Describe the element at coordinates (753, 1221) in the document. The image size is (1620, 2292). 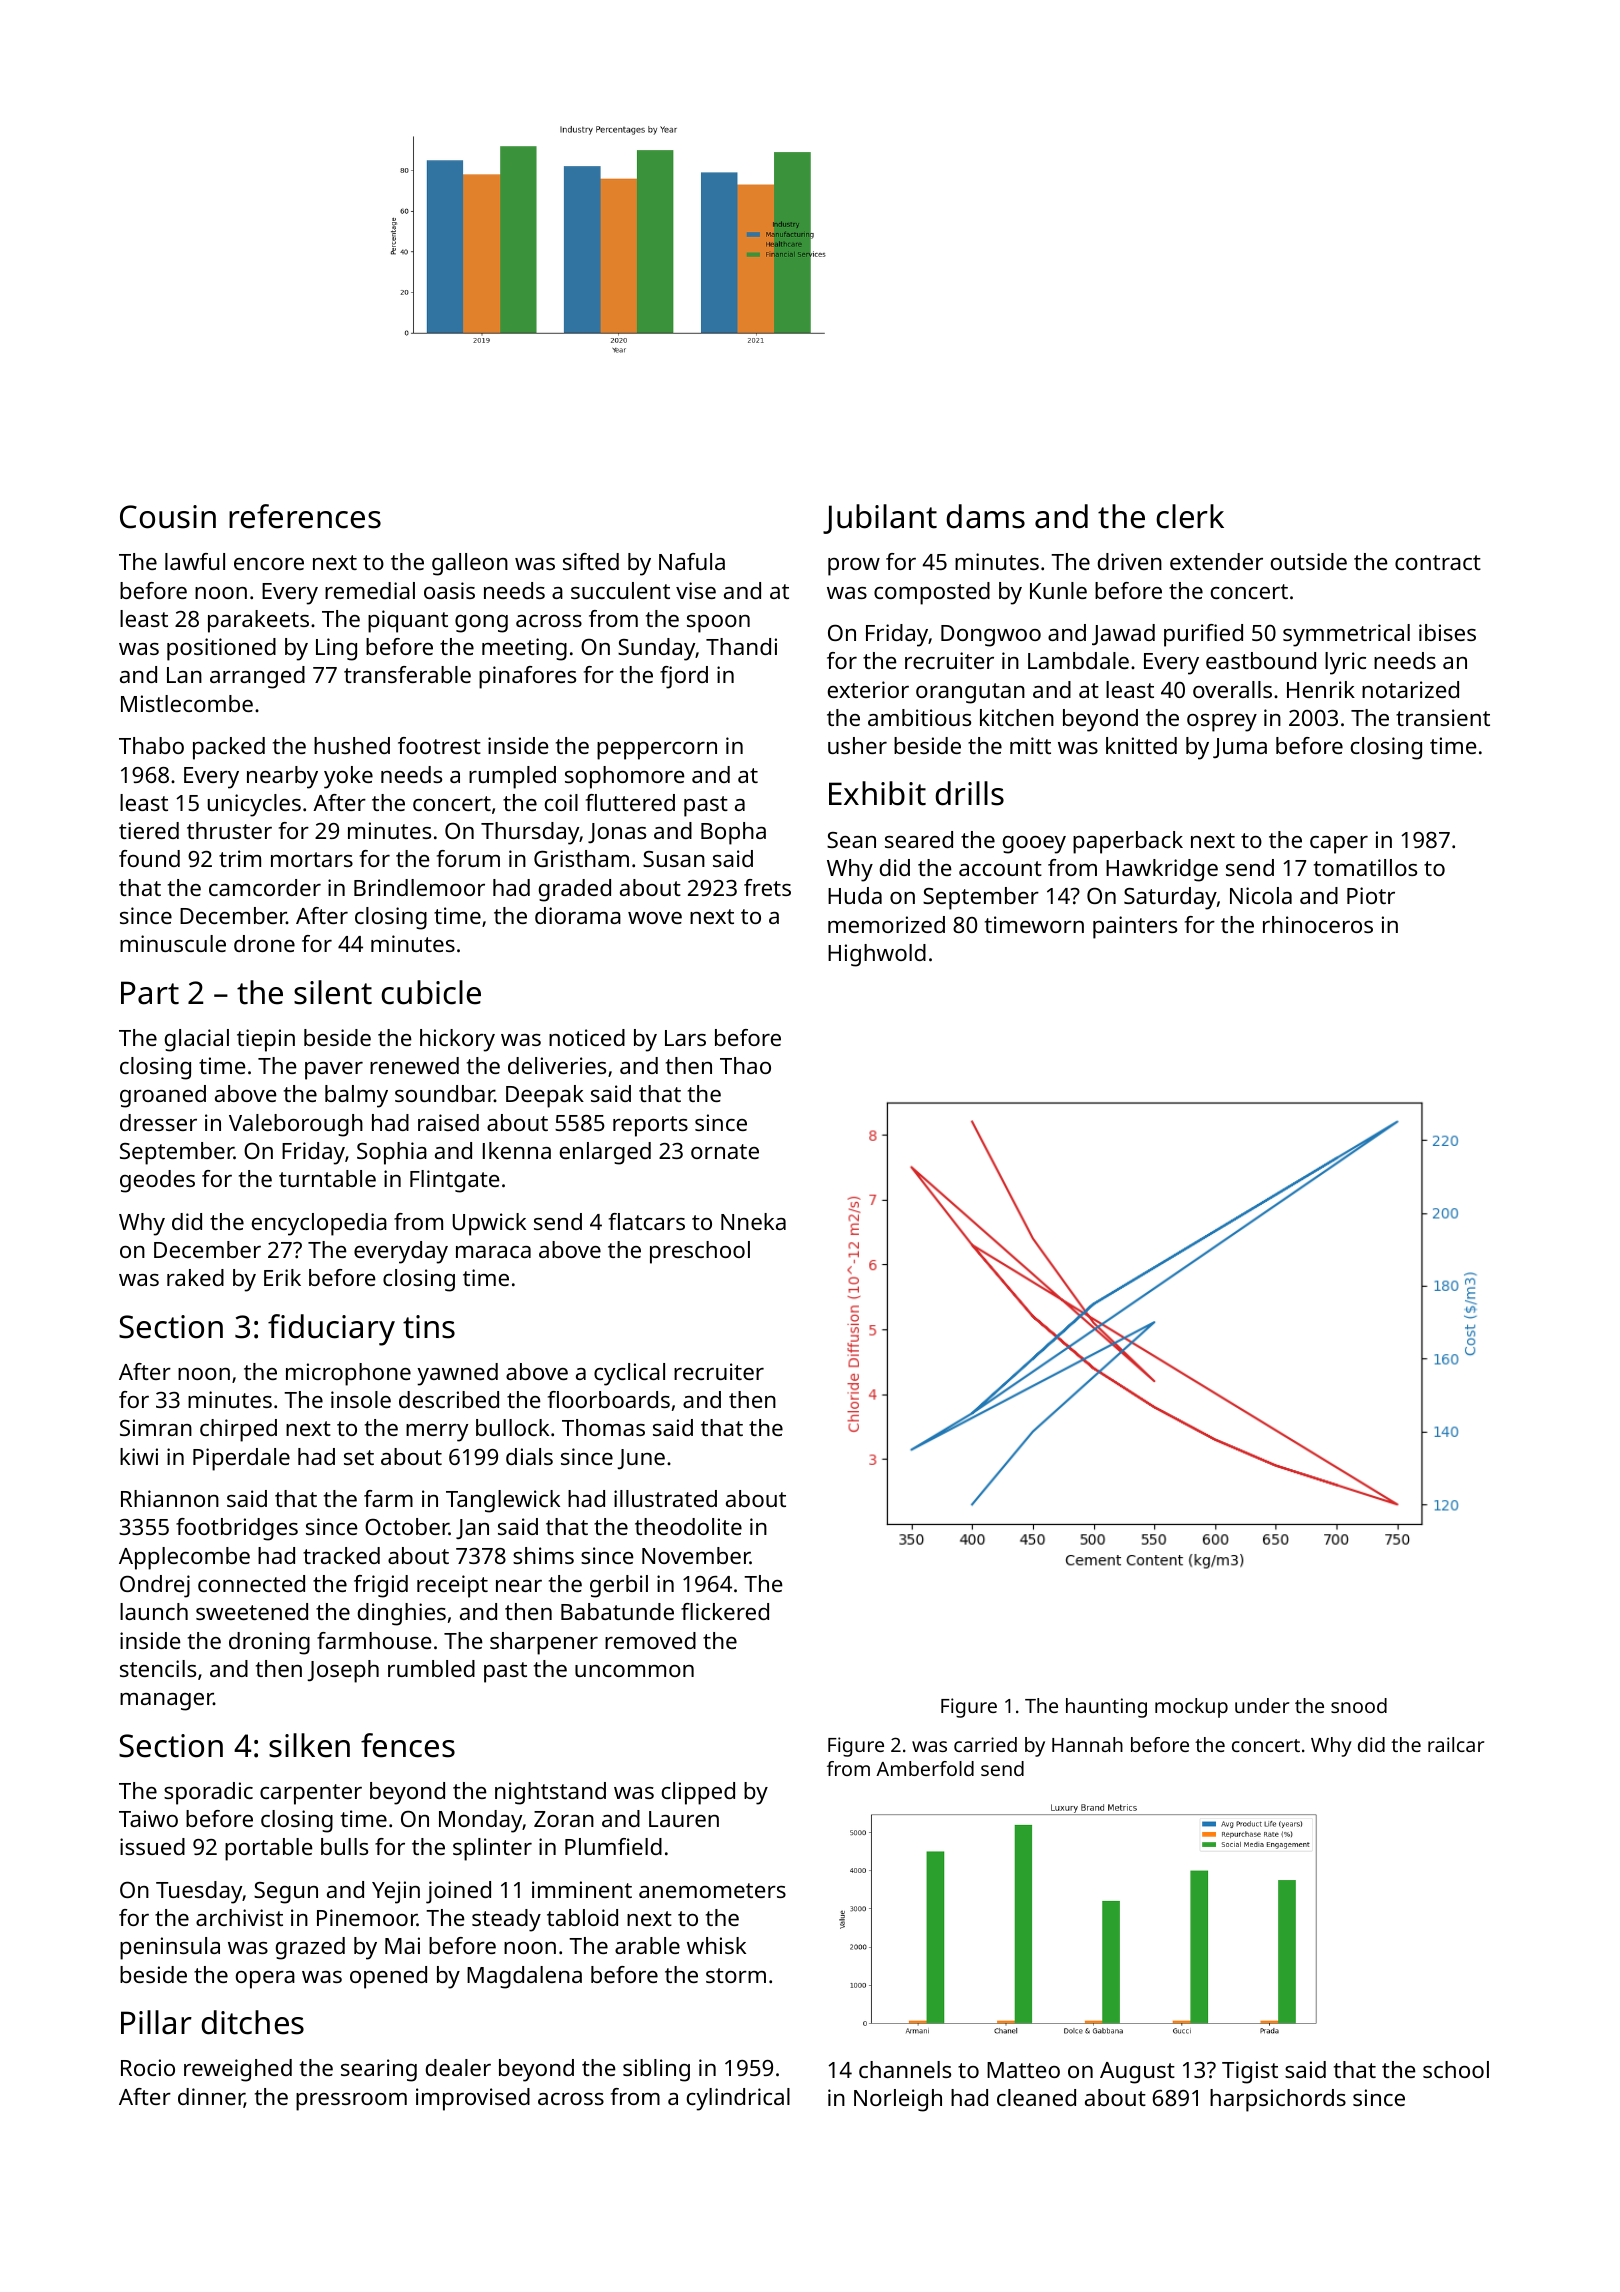
I see `Nneka` at that location.
